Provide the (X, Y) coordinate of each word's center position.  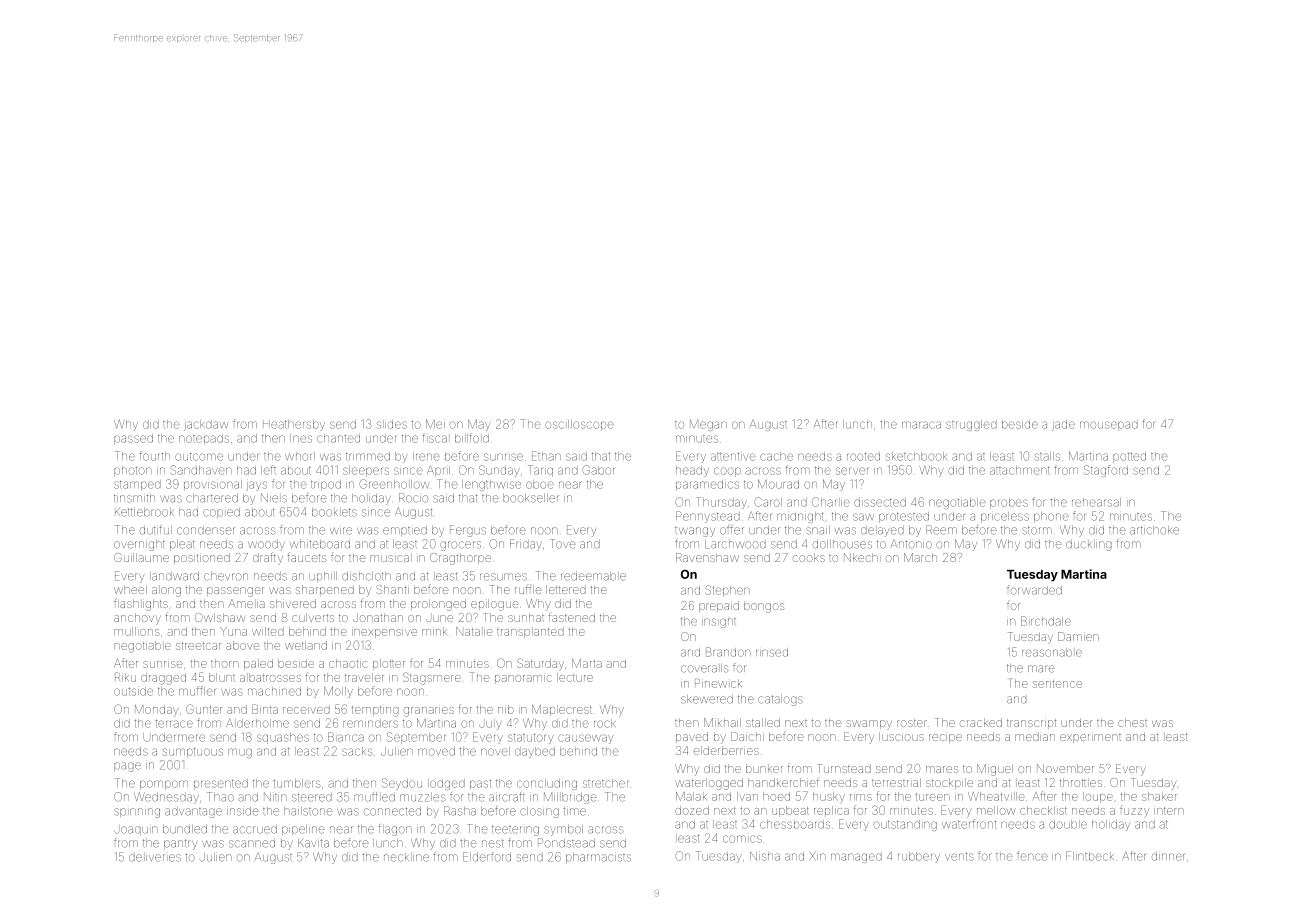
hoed (776, 796)
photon (133, 472)
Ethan (546, 456)
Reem (941, 530)
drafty (268, 558)
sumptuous (193, 753)
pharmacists (598, 858)
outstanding (905, 825)
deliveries (155, 857)
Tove (563, 544)
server (852, 471)
